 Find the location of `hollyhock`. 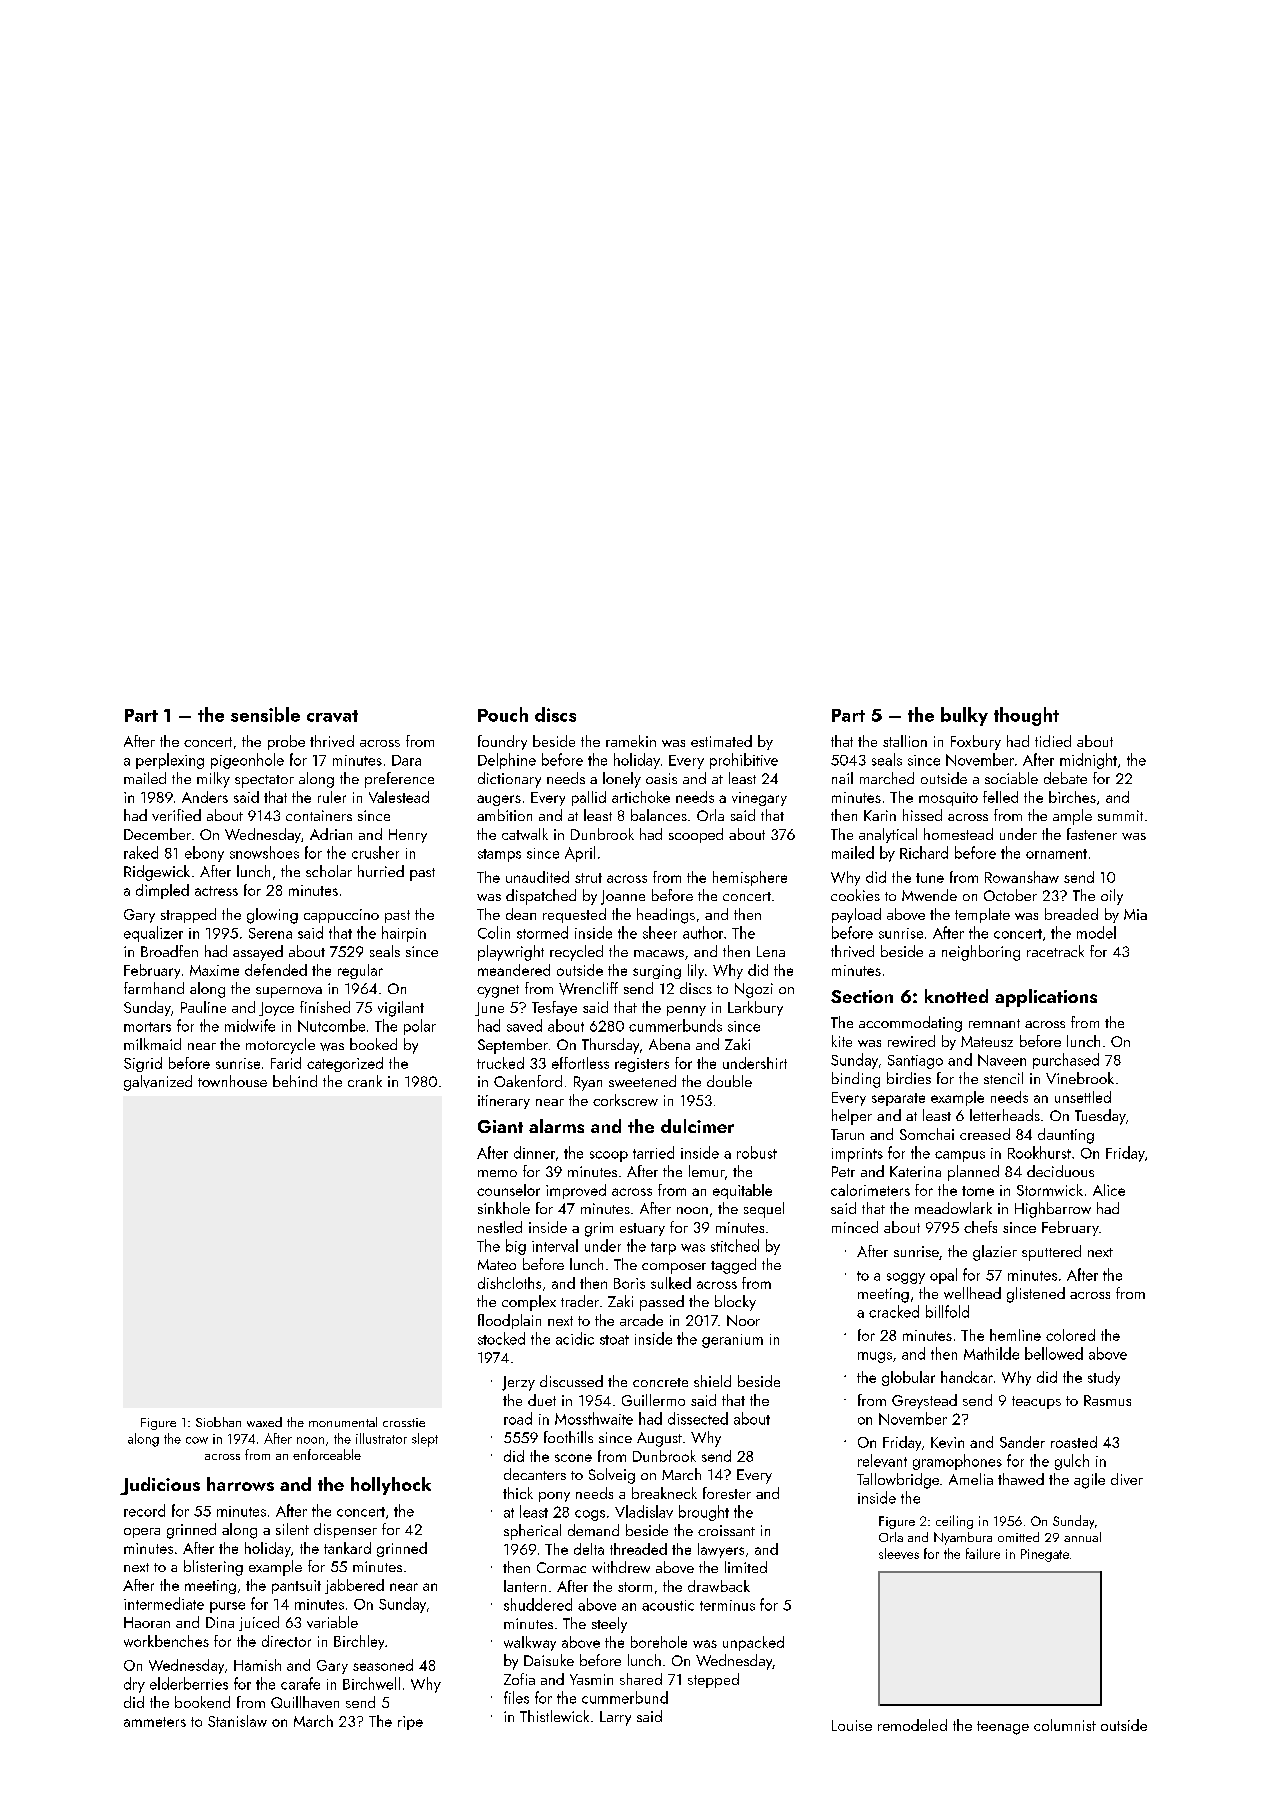

hollyhock is located at coordinates (391, 1486).
